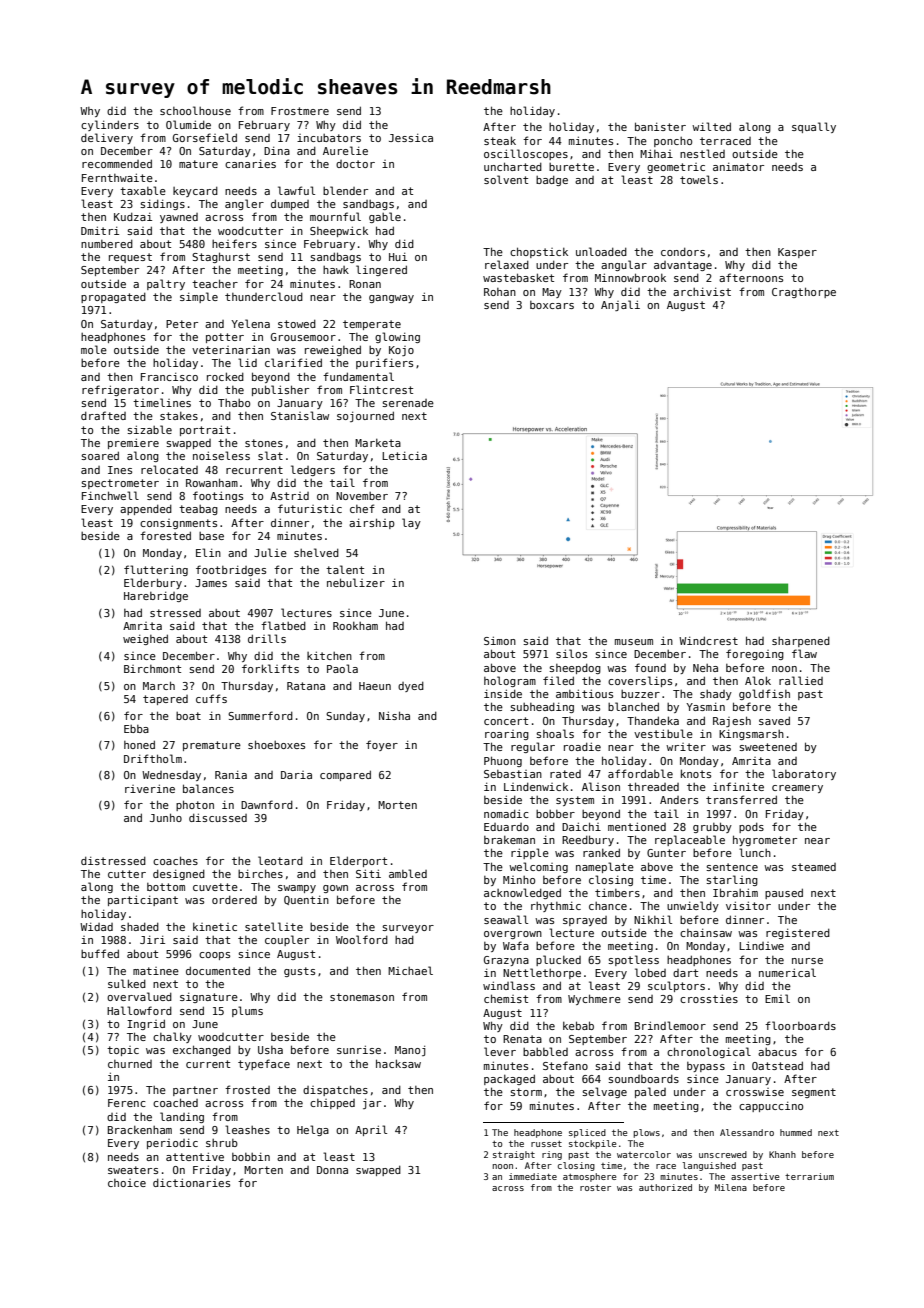 Image resolution: width=924 pixels, height=1308 pixels. Describe the element at coordinates (522, 893) in the screenshot. I see `acknowledged` at that location.
